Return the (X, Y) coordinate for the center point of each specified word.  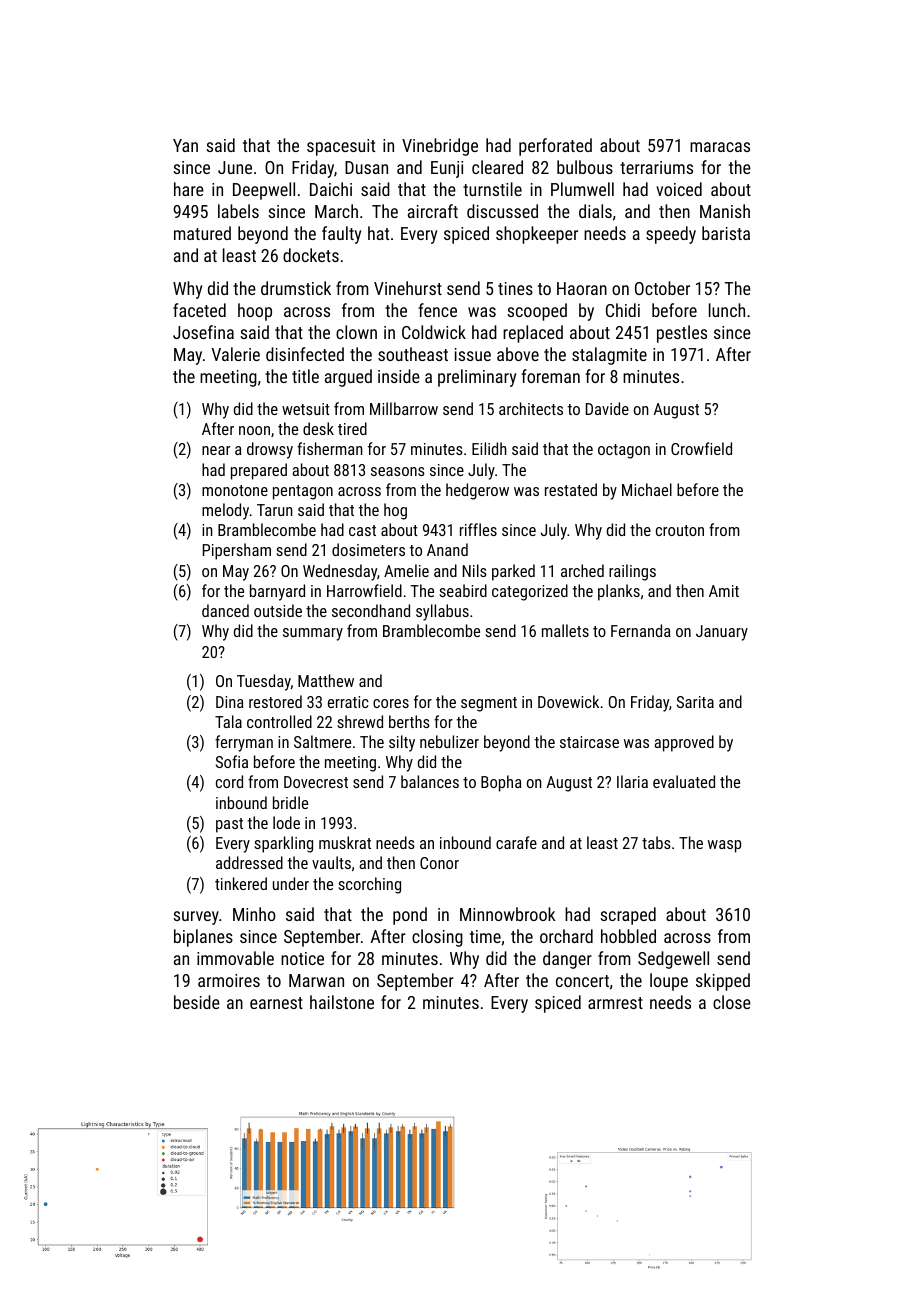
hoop (255, 312)
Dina (230, 702)
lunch (727, 310)
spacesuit (341, 147)
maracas (720, 147)
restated (571, 489)
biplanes (203, 938)
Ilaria (632, 781)
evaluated (684, 781)
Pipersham (237, 551)
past (229, 825)
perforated (555, 147)
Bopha (501, 783)
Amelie (406, 570)
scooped (537, 312)
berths (409, 721)
